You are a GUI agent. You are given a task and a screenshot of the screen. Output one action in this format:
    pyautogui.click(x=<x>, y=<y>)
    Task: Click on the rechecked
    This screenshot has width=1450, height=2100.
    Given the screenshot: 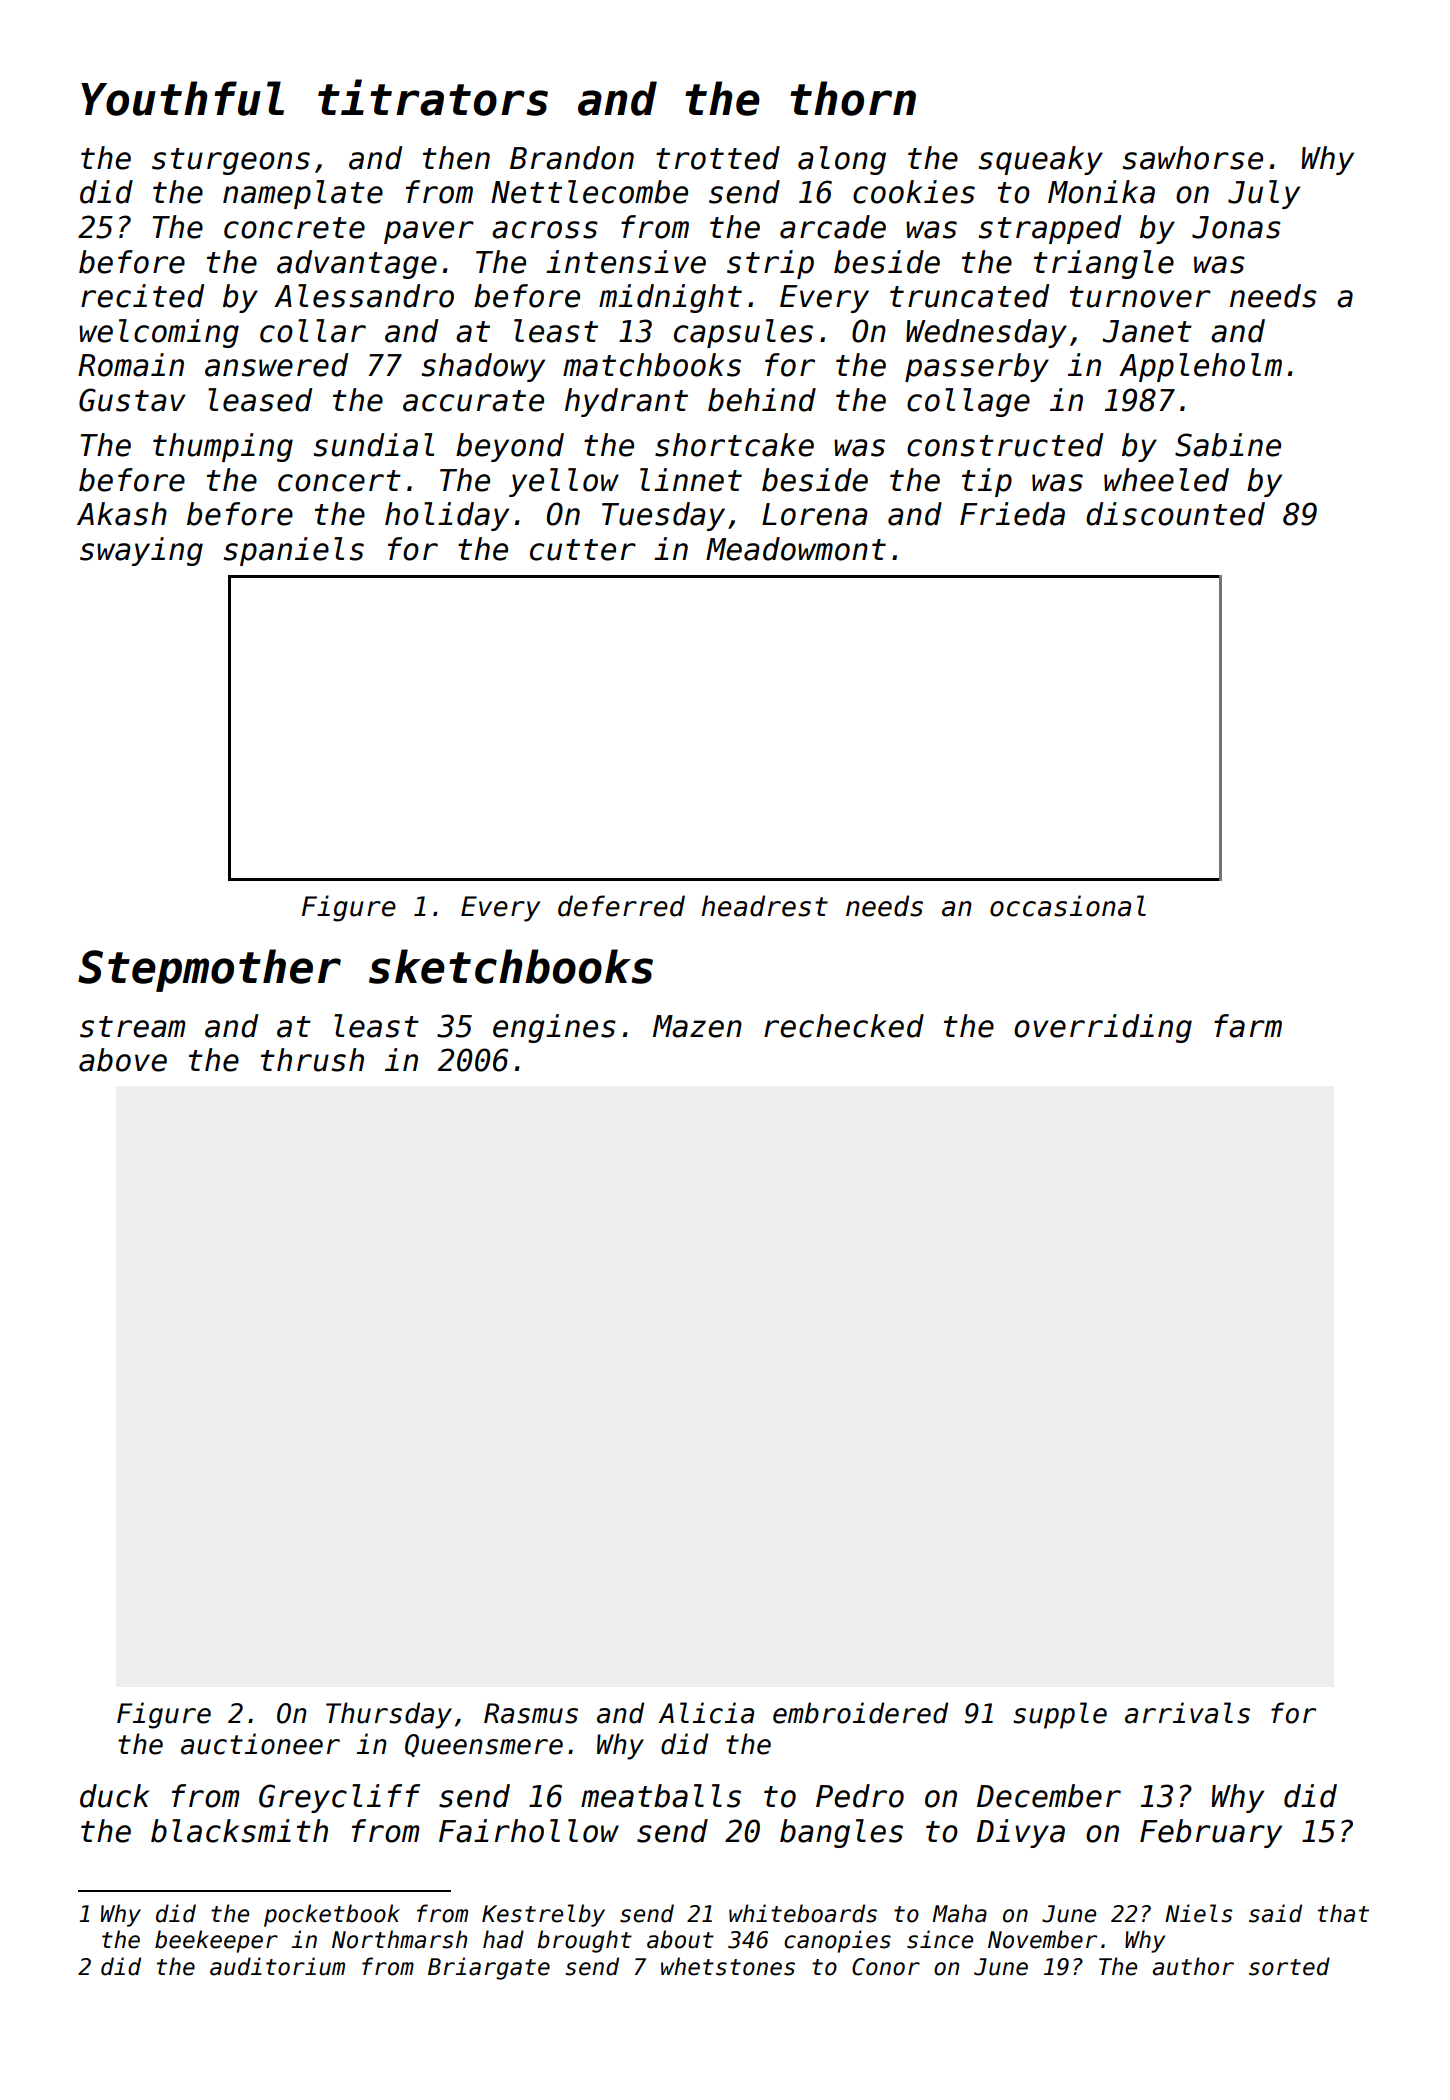 What is the action you would take?
    pyautogui.click(x=844, y=1026)
